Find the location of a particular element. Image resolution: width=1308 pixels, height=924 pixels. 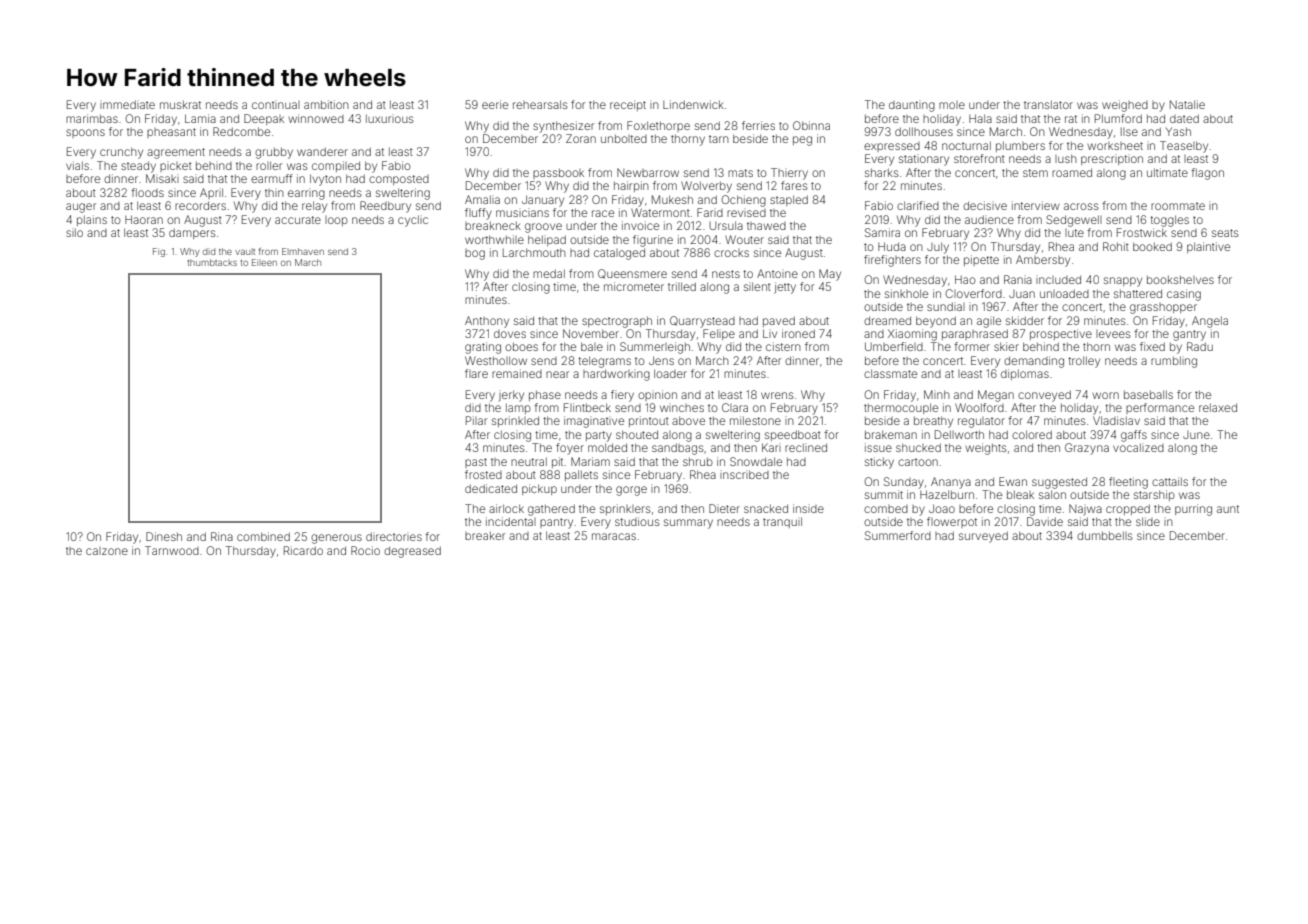

passbook is located at coordinates (558, 173).
